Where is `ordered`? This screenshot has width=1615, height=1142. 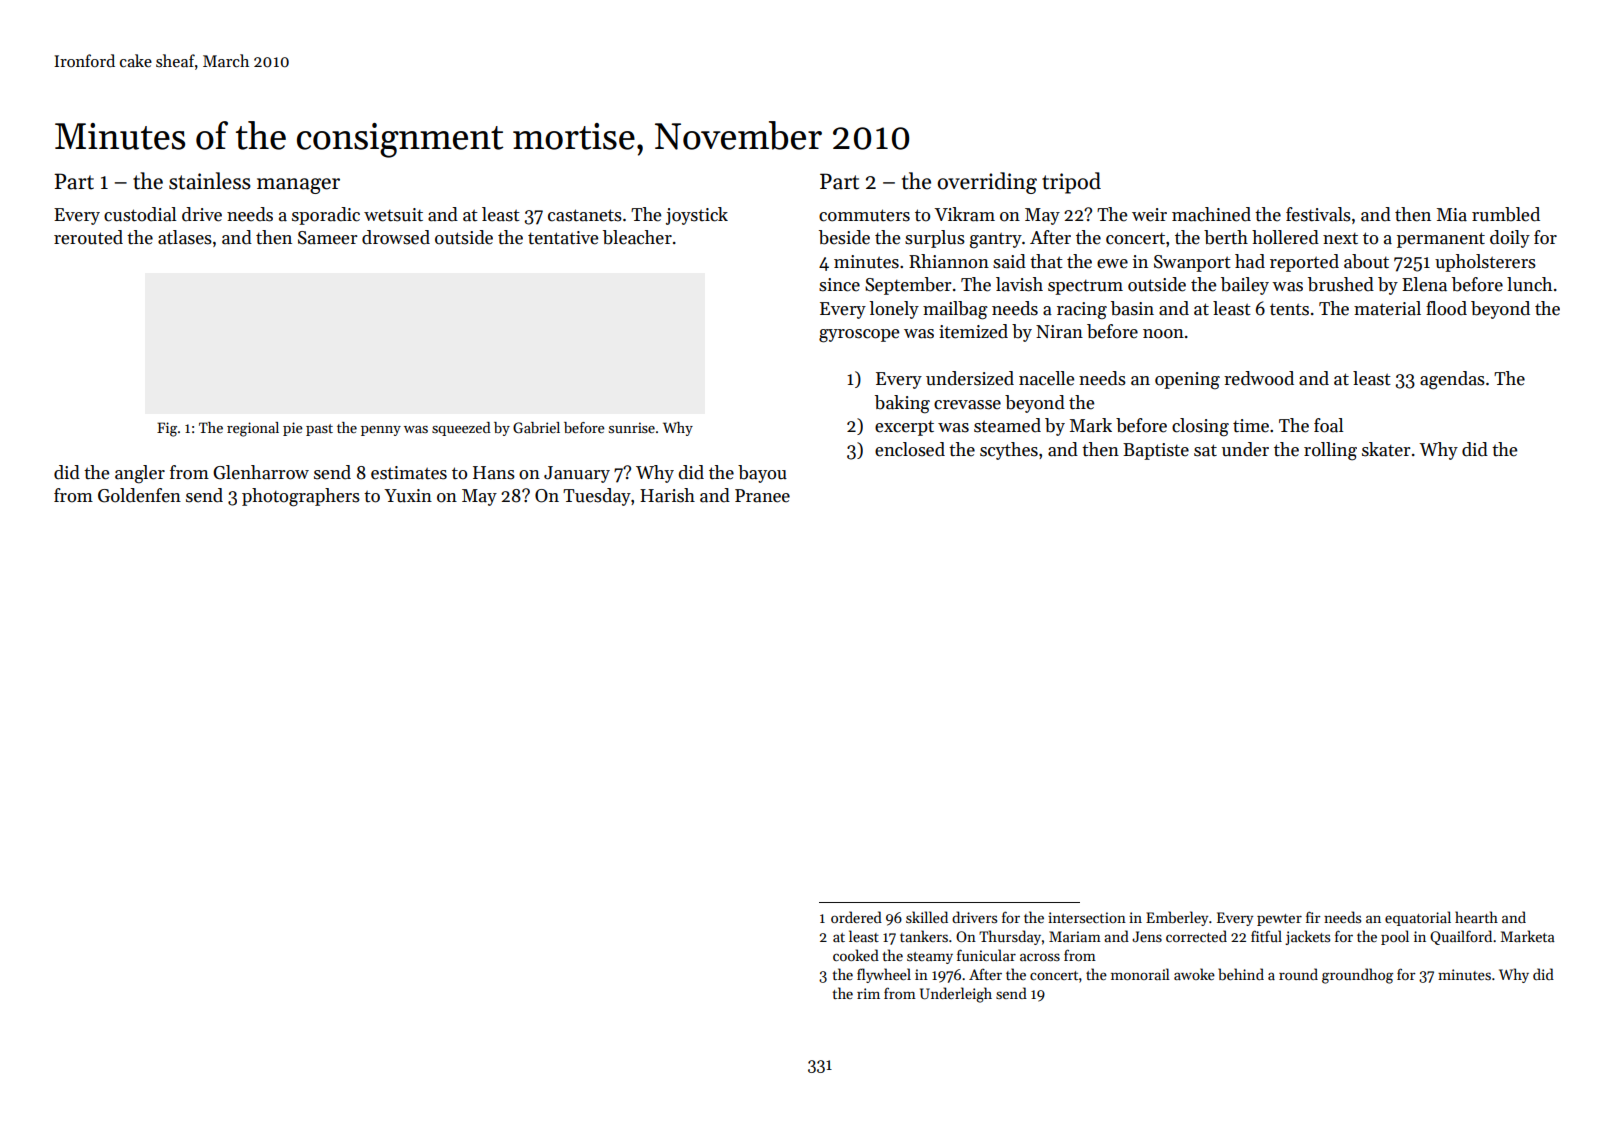
ordered is located at coordinates (856, 917).
